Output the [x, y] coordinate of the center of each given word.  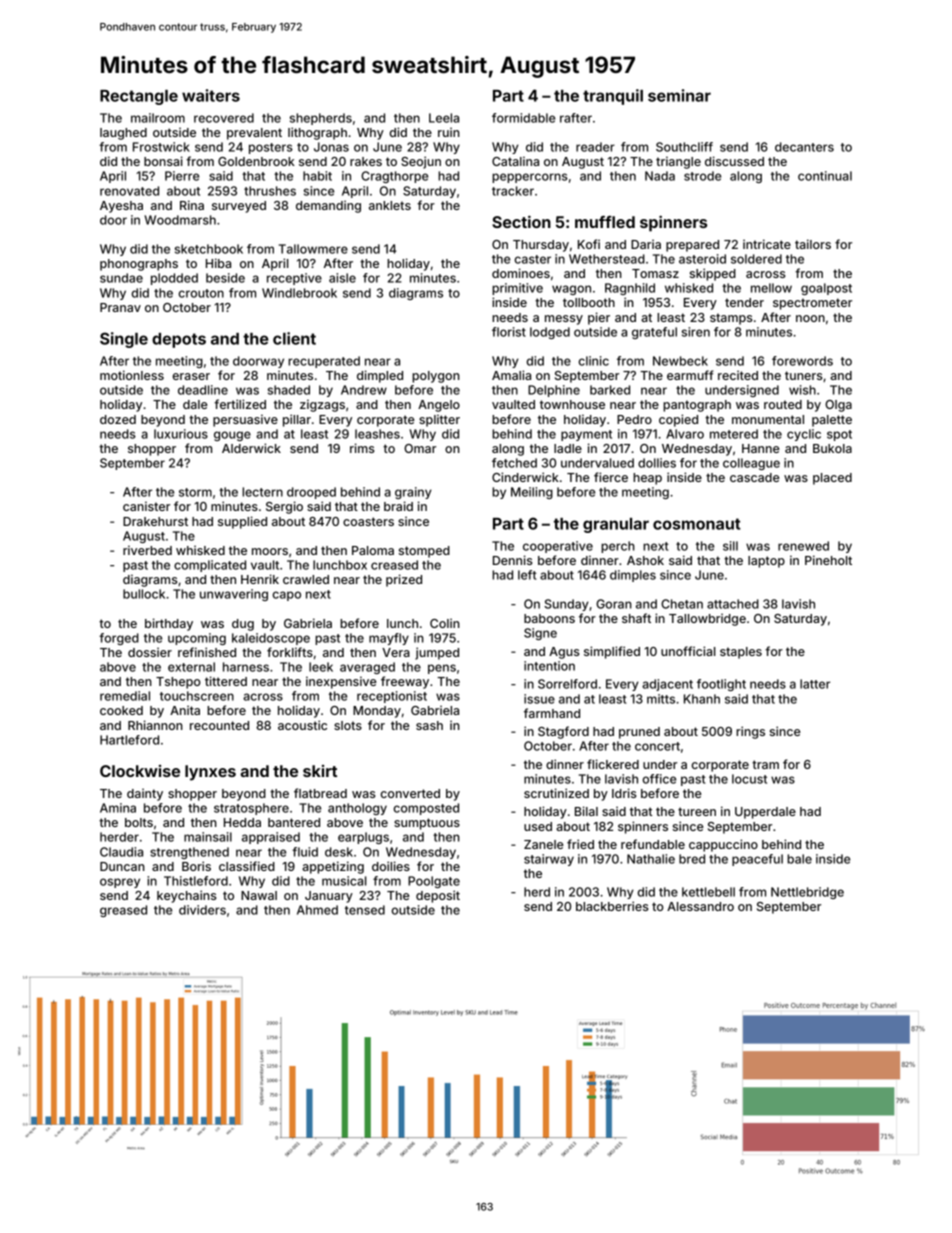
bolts [139, 822]
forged [119, 639]
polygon [436, 377]
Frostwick [161, 147]
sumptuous [427, 824]
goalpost [826, 289]
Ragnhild [630, 289]
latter [815, 684]
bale [799, 859]
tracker [513, 191]
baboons [549, 618]
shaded [289, 390]
